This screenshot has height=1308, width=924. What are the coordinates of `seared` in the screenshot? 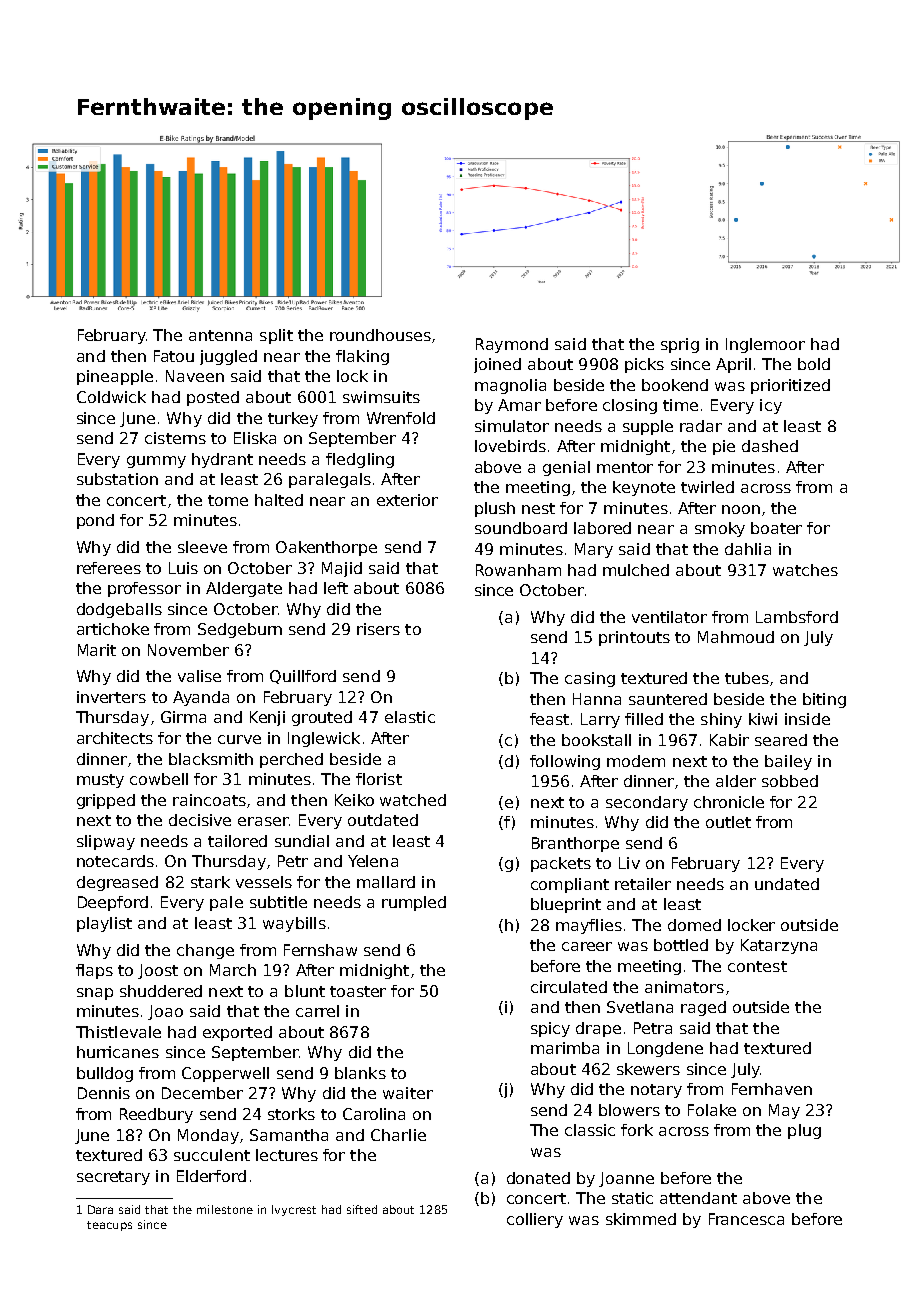 It's located at (781, 740).
